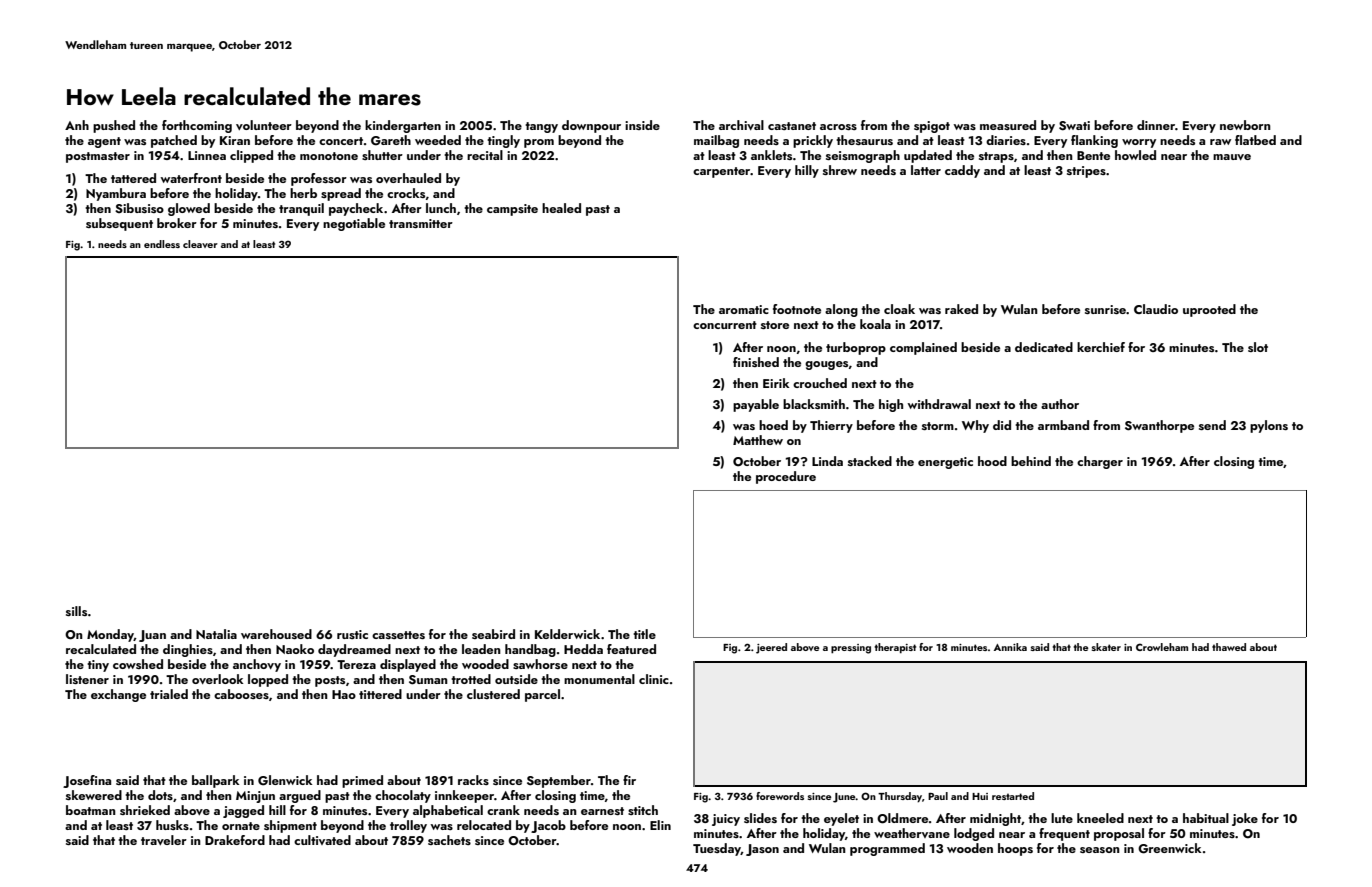 The image size is (1372, 887). Describe the element at coordinates (200, 244) in the screenshot. I see `cleaver` at that location.
